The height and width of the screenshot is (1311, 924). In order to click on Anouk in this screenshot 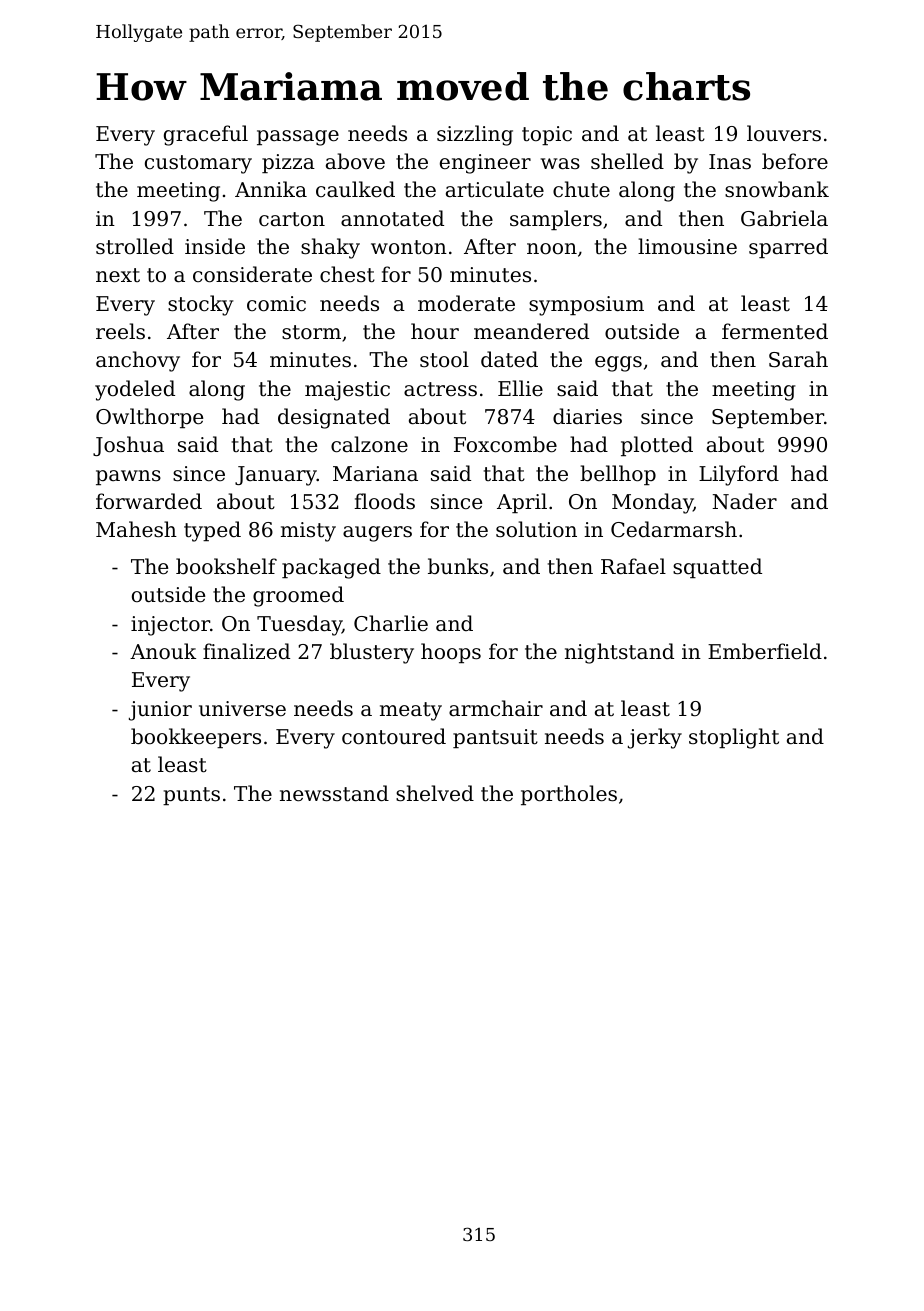, I will do `click(163, 651)`.
